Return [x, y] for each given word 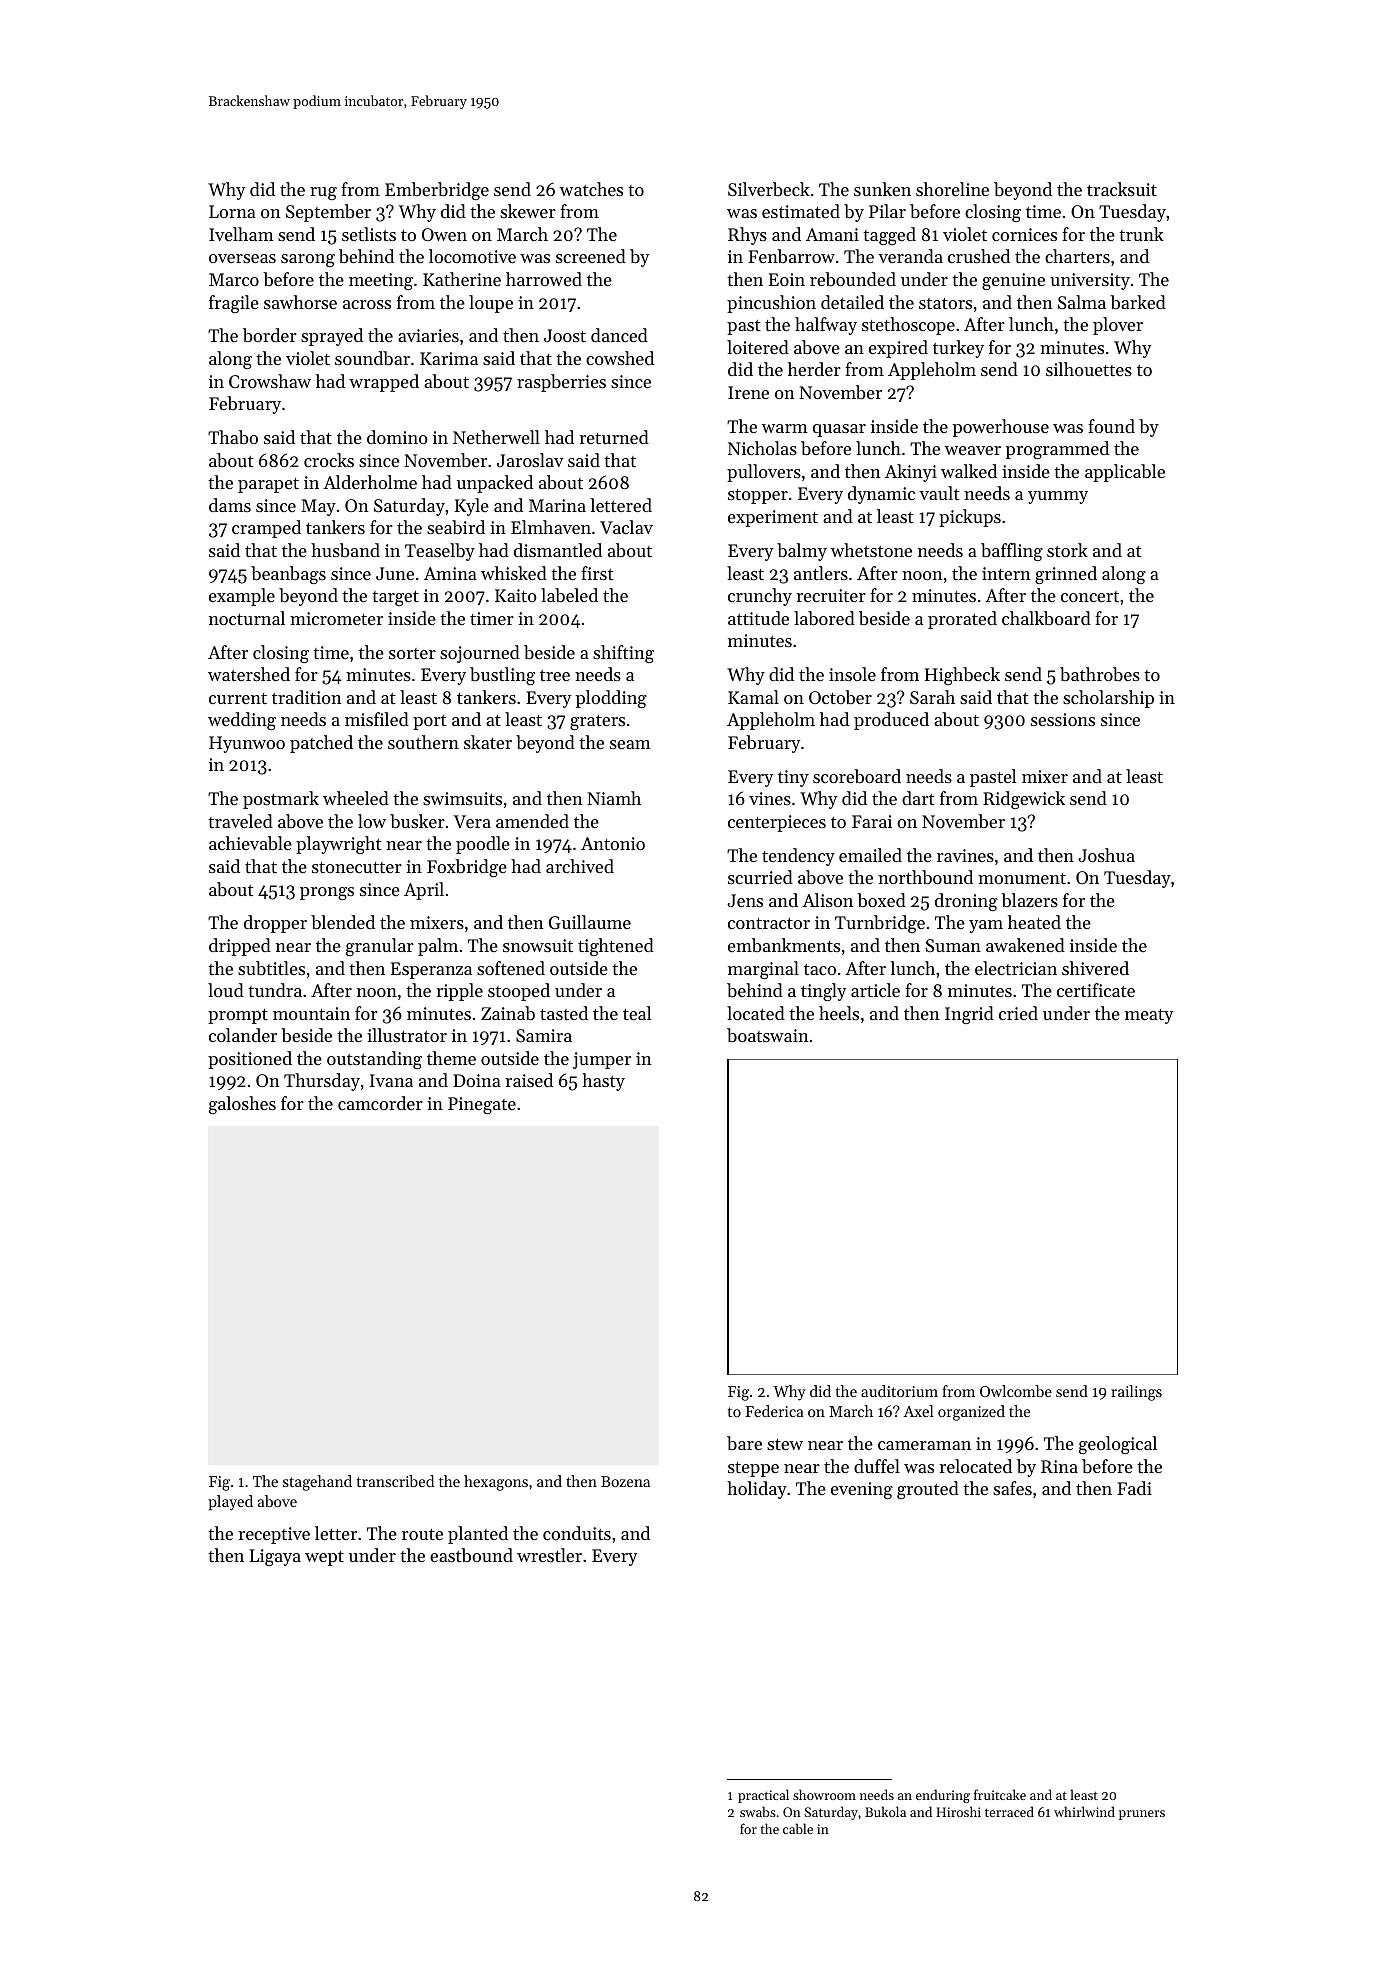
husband [345, 550]
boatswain [768, 1035]
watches [591, 189]
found [1111, 426]
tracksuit [1122, 189]
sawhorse [300, 302]
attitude [758, 618]
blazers [1029, 900]
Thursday [322, 1082]
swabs [758, 1811]
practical [763, 1796]
